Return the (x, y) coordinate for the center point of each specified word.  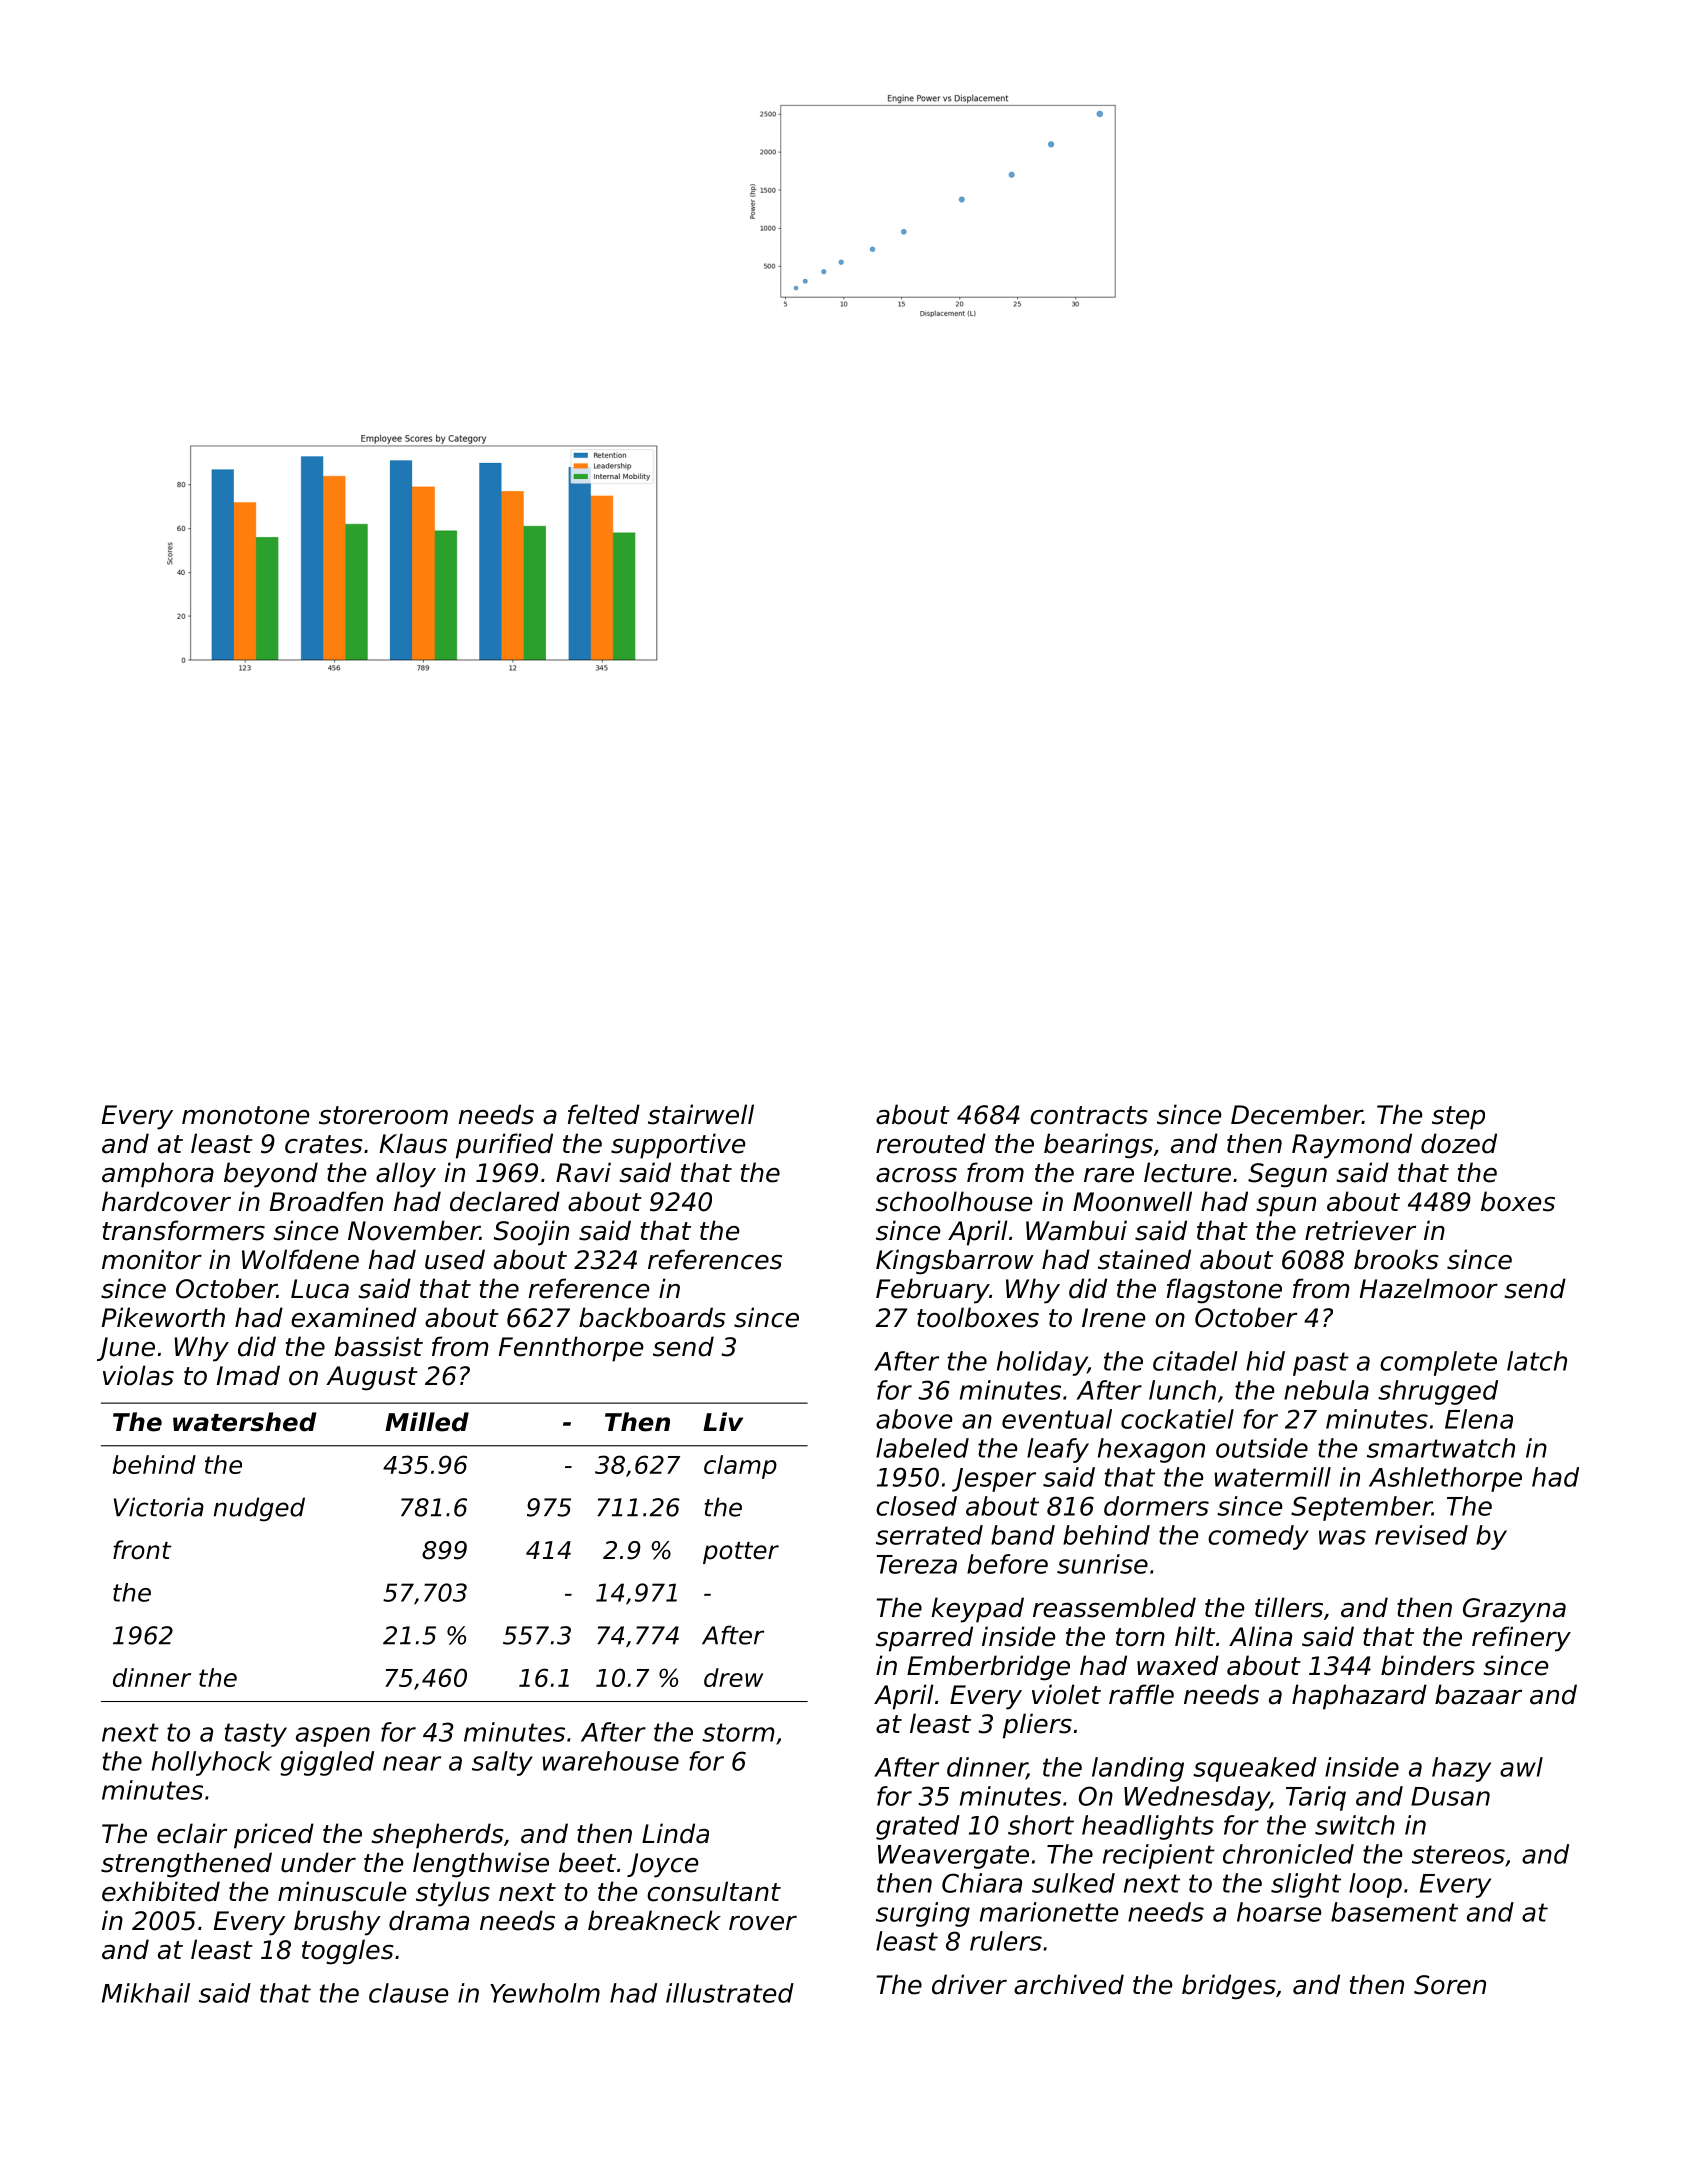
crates (324, 1144)
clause (408, 1993)
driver (969, 1984)
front (142, 1550)
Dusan (1450, 1796)
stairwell (701, 1114)
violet (1066, 1694)
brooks (1396, 1259)
